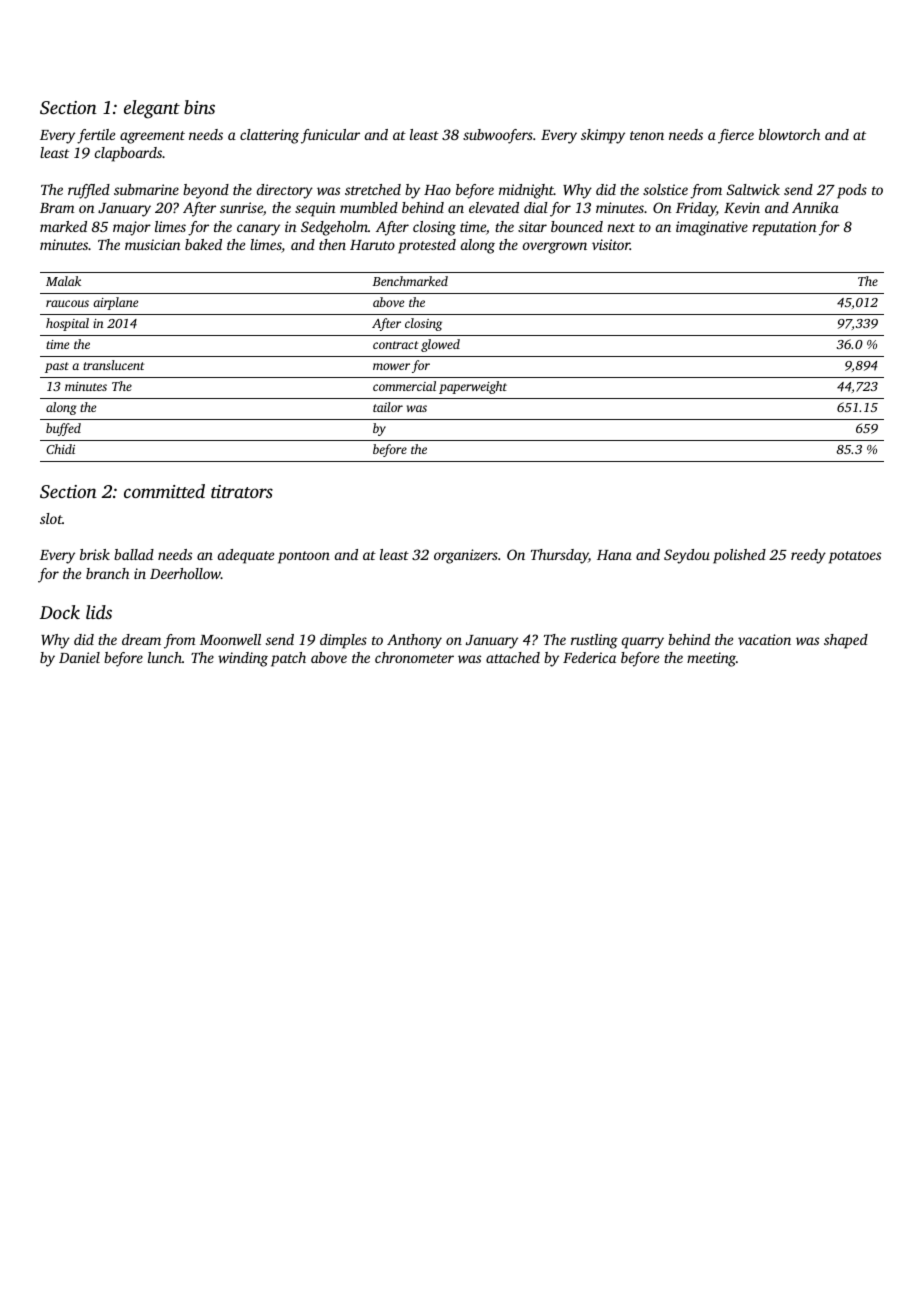 The width and height of the document is (924, 1308). Describe the element at coordinates (473, 387) in the document. I see `paperweight` at that location.
